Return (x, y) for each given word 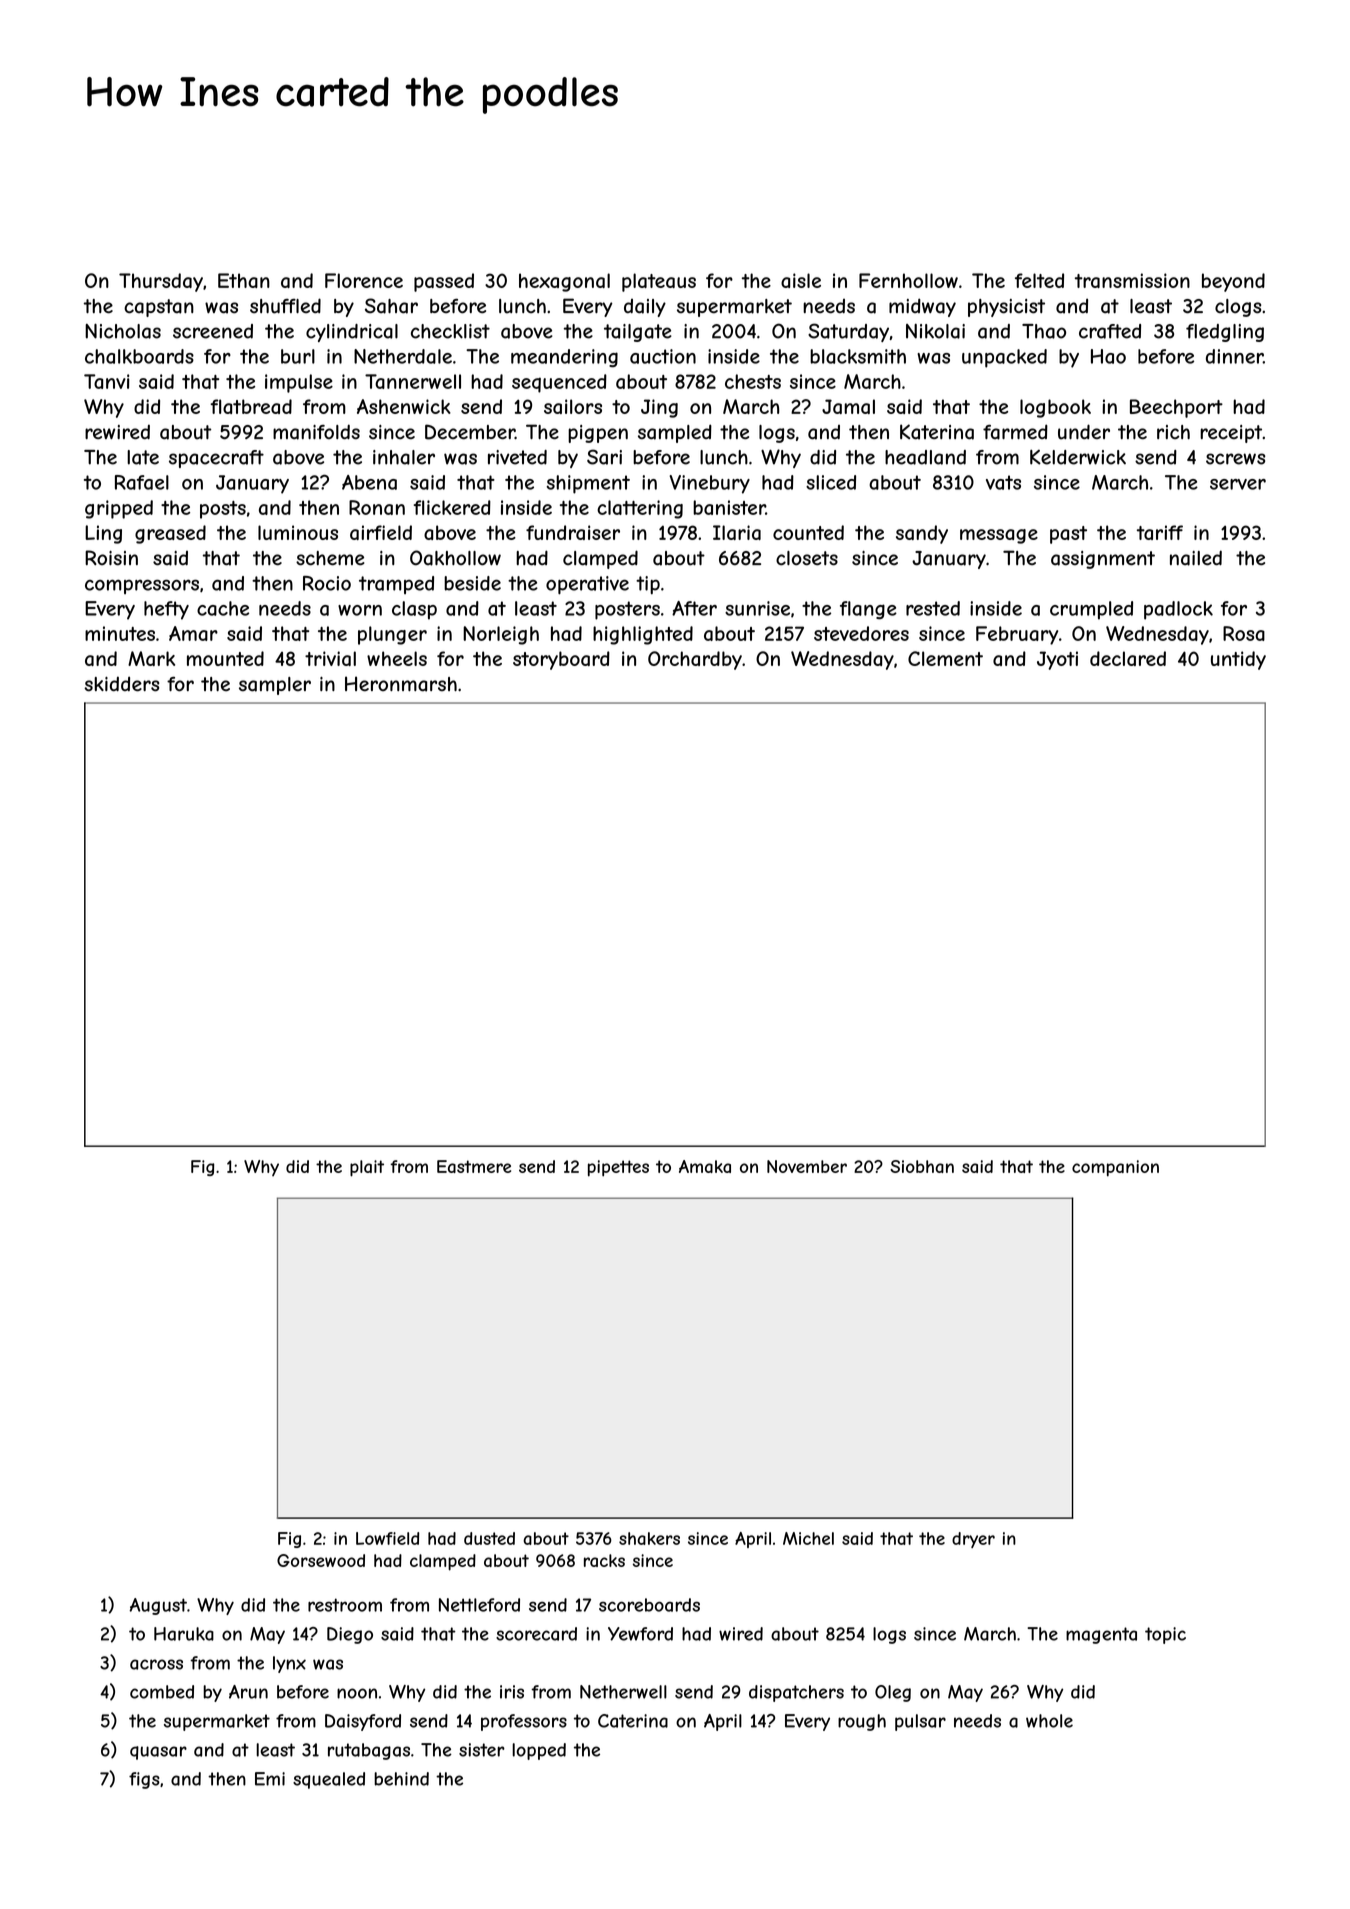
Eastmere (474, 1166)
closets (807, 558)
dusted (489, 1538)
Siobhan (922, 1166)
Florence (364, 280)
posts (223, 510)
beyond (1233, 282)
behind (401, 1779)
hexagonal (564, 282)
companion (1115, 1168)
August (158, 1606)
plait (367, 1168)
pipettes (618, 1168)
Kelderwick (1078, 457)
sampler (275, 686)
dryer (973, 1540)
